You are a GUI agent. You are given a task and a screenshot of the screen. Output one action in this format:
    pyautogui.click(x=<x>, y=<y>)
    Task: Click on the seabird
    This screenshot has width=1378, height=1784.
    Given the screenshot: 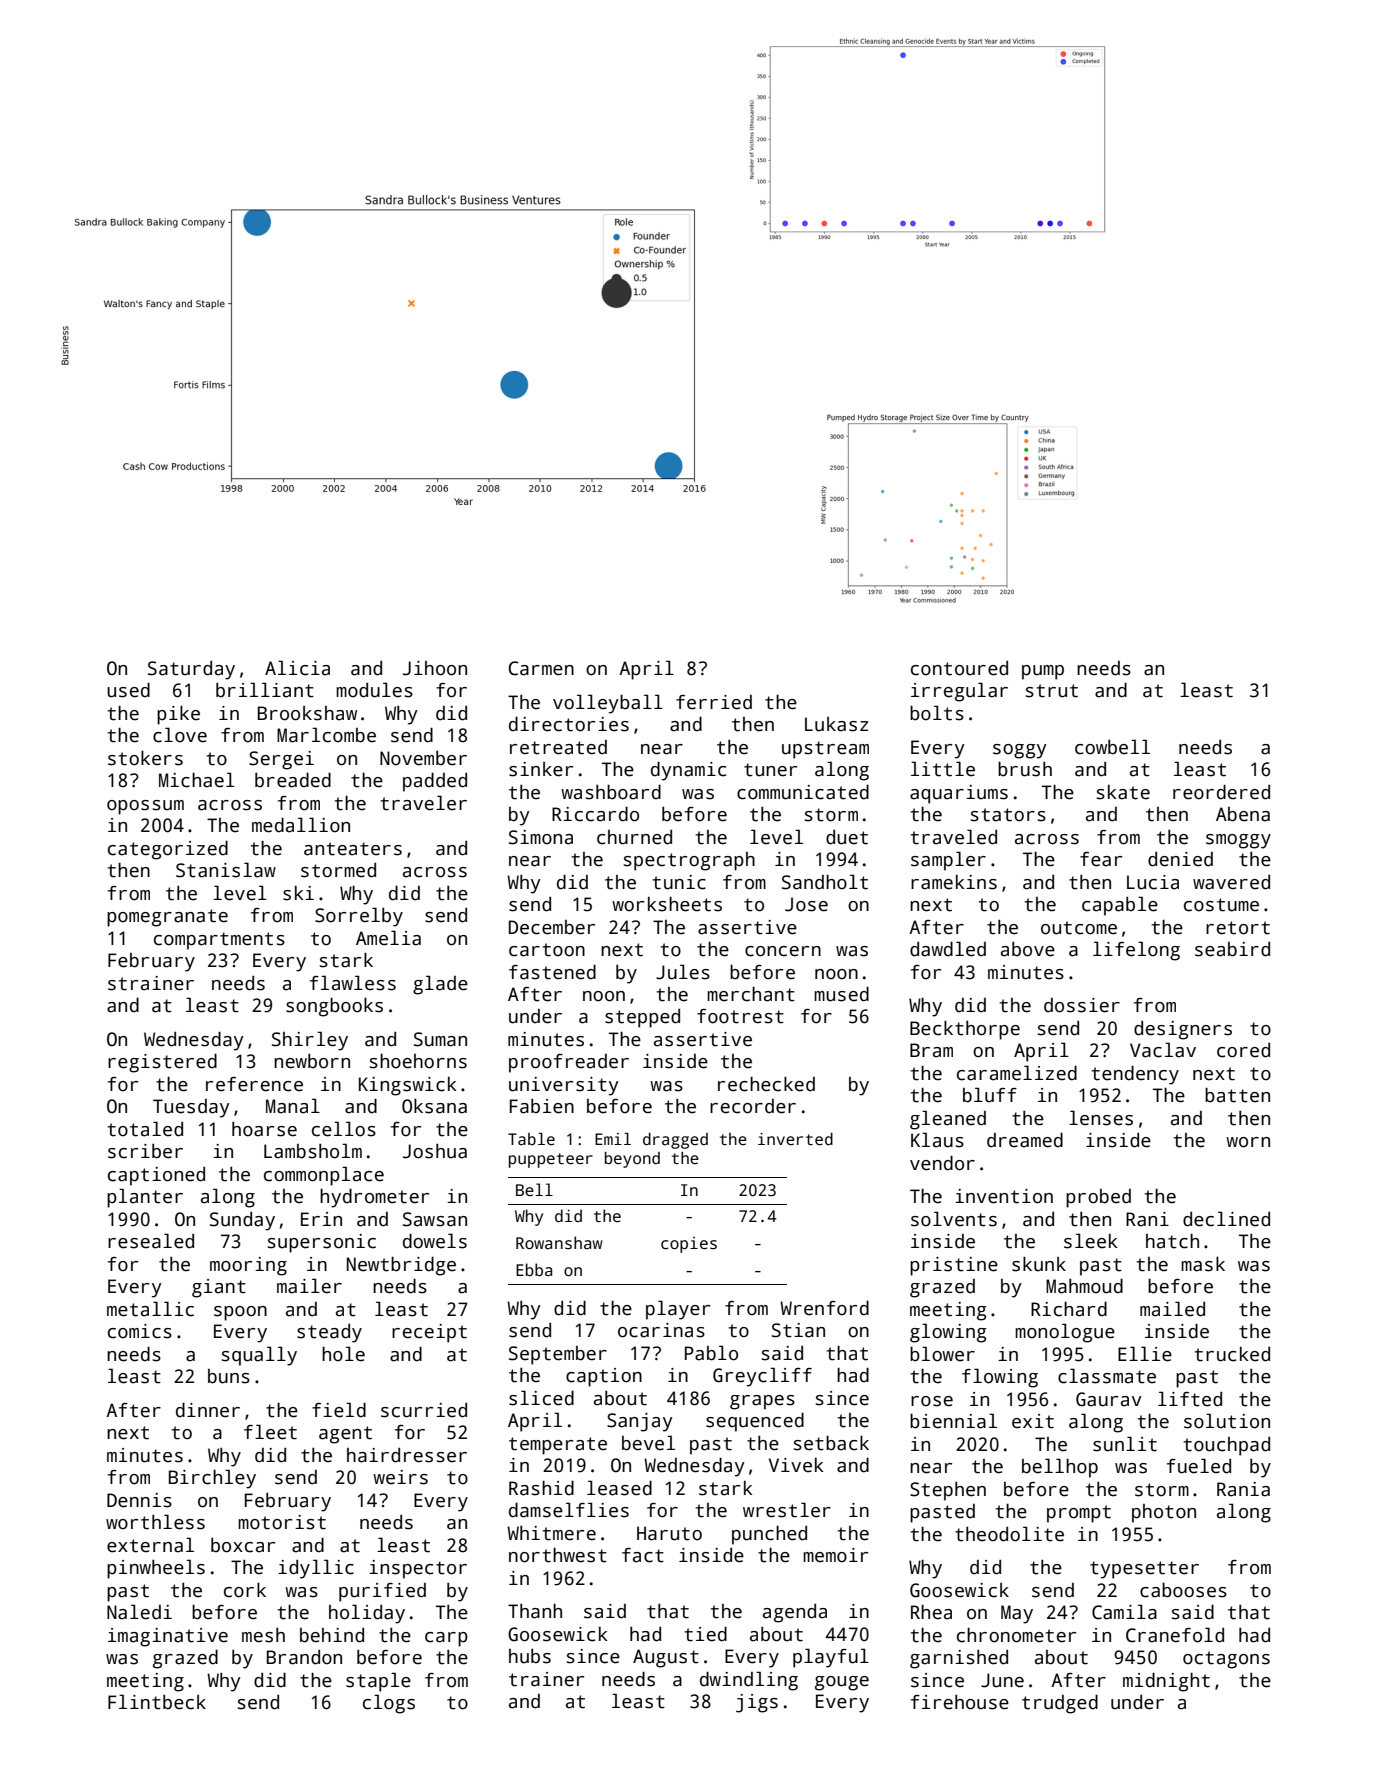 What is the action you would take?
    pyautogui.click(x=1232, y=949)
